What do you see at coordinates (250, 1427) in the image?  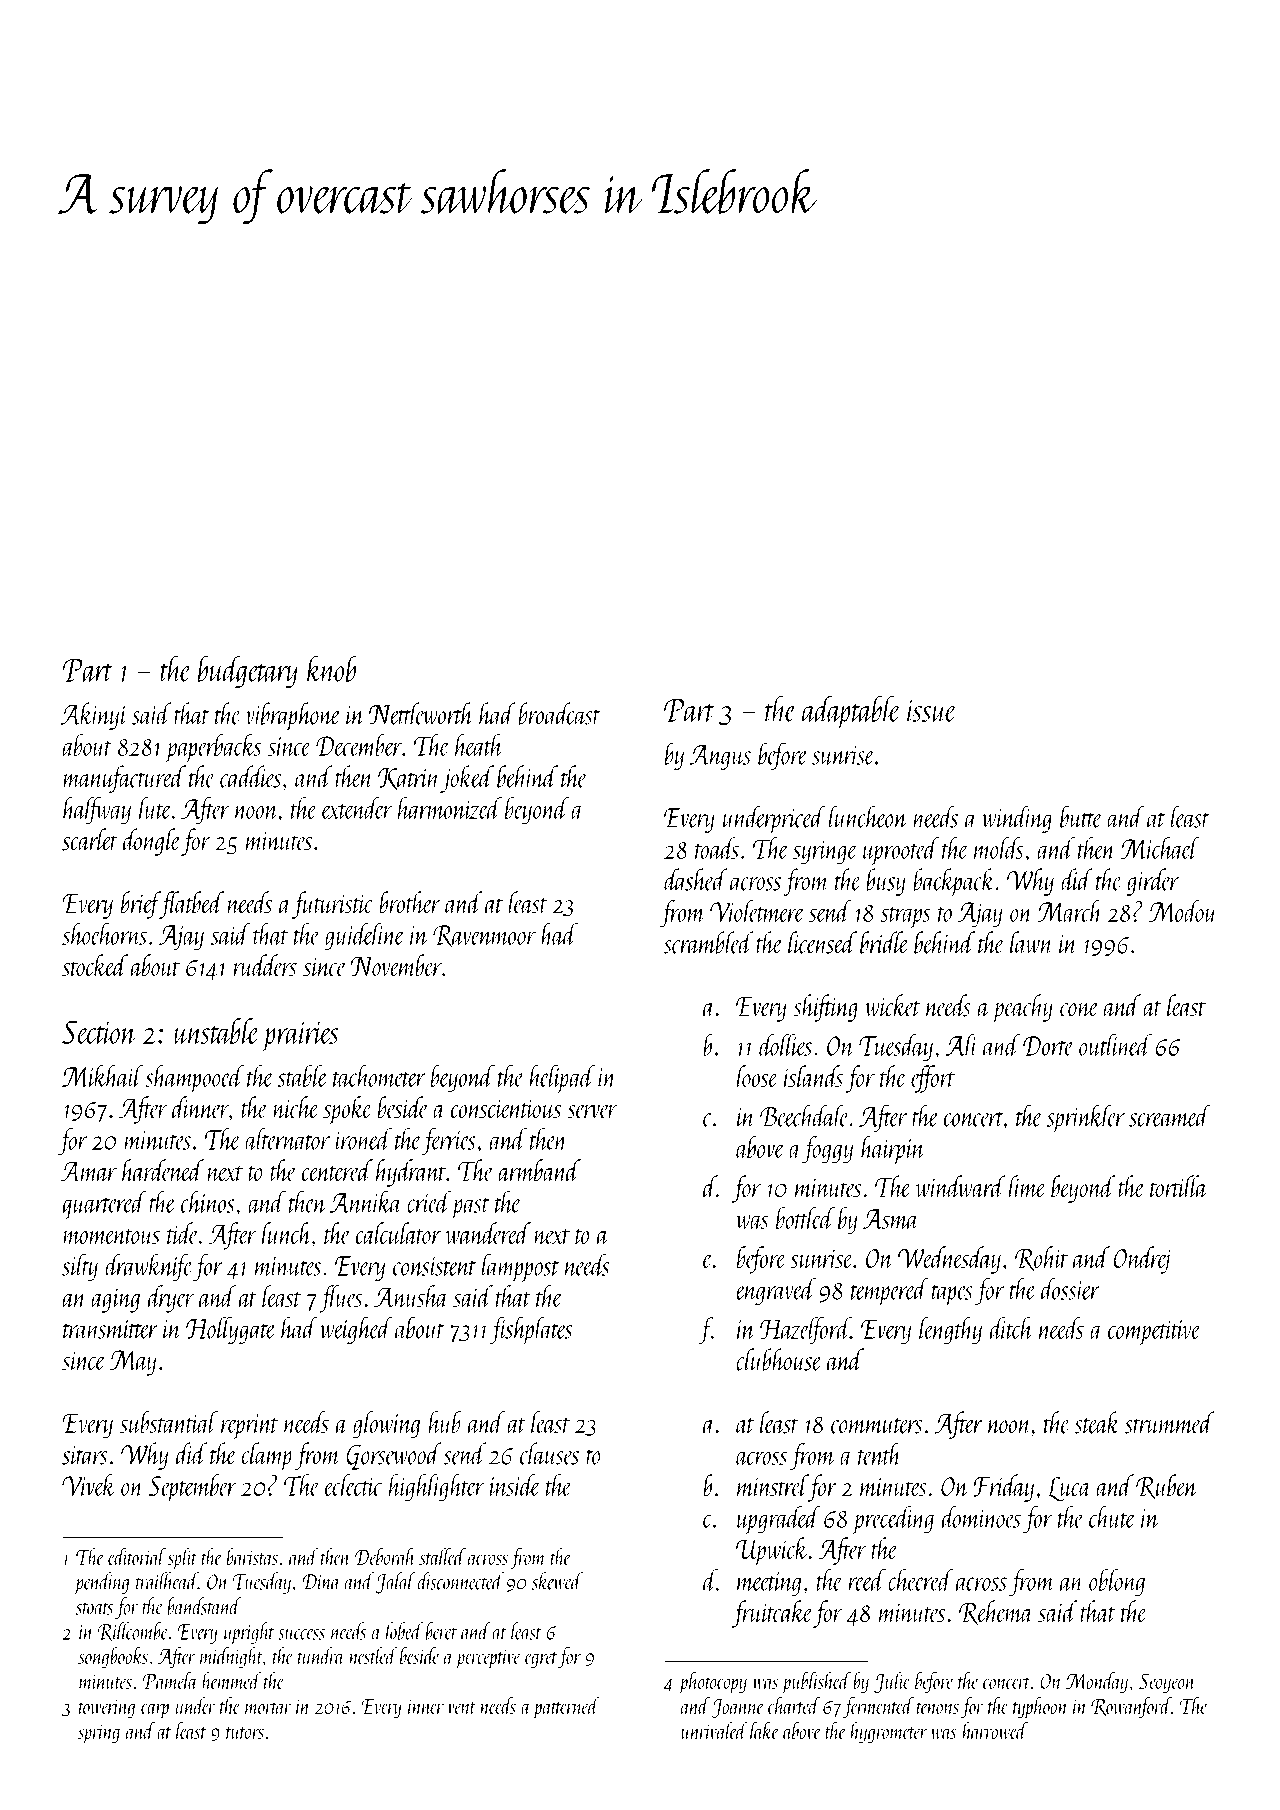 I see `reprint` at bounding box center [250, 1427].
